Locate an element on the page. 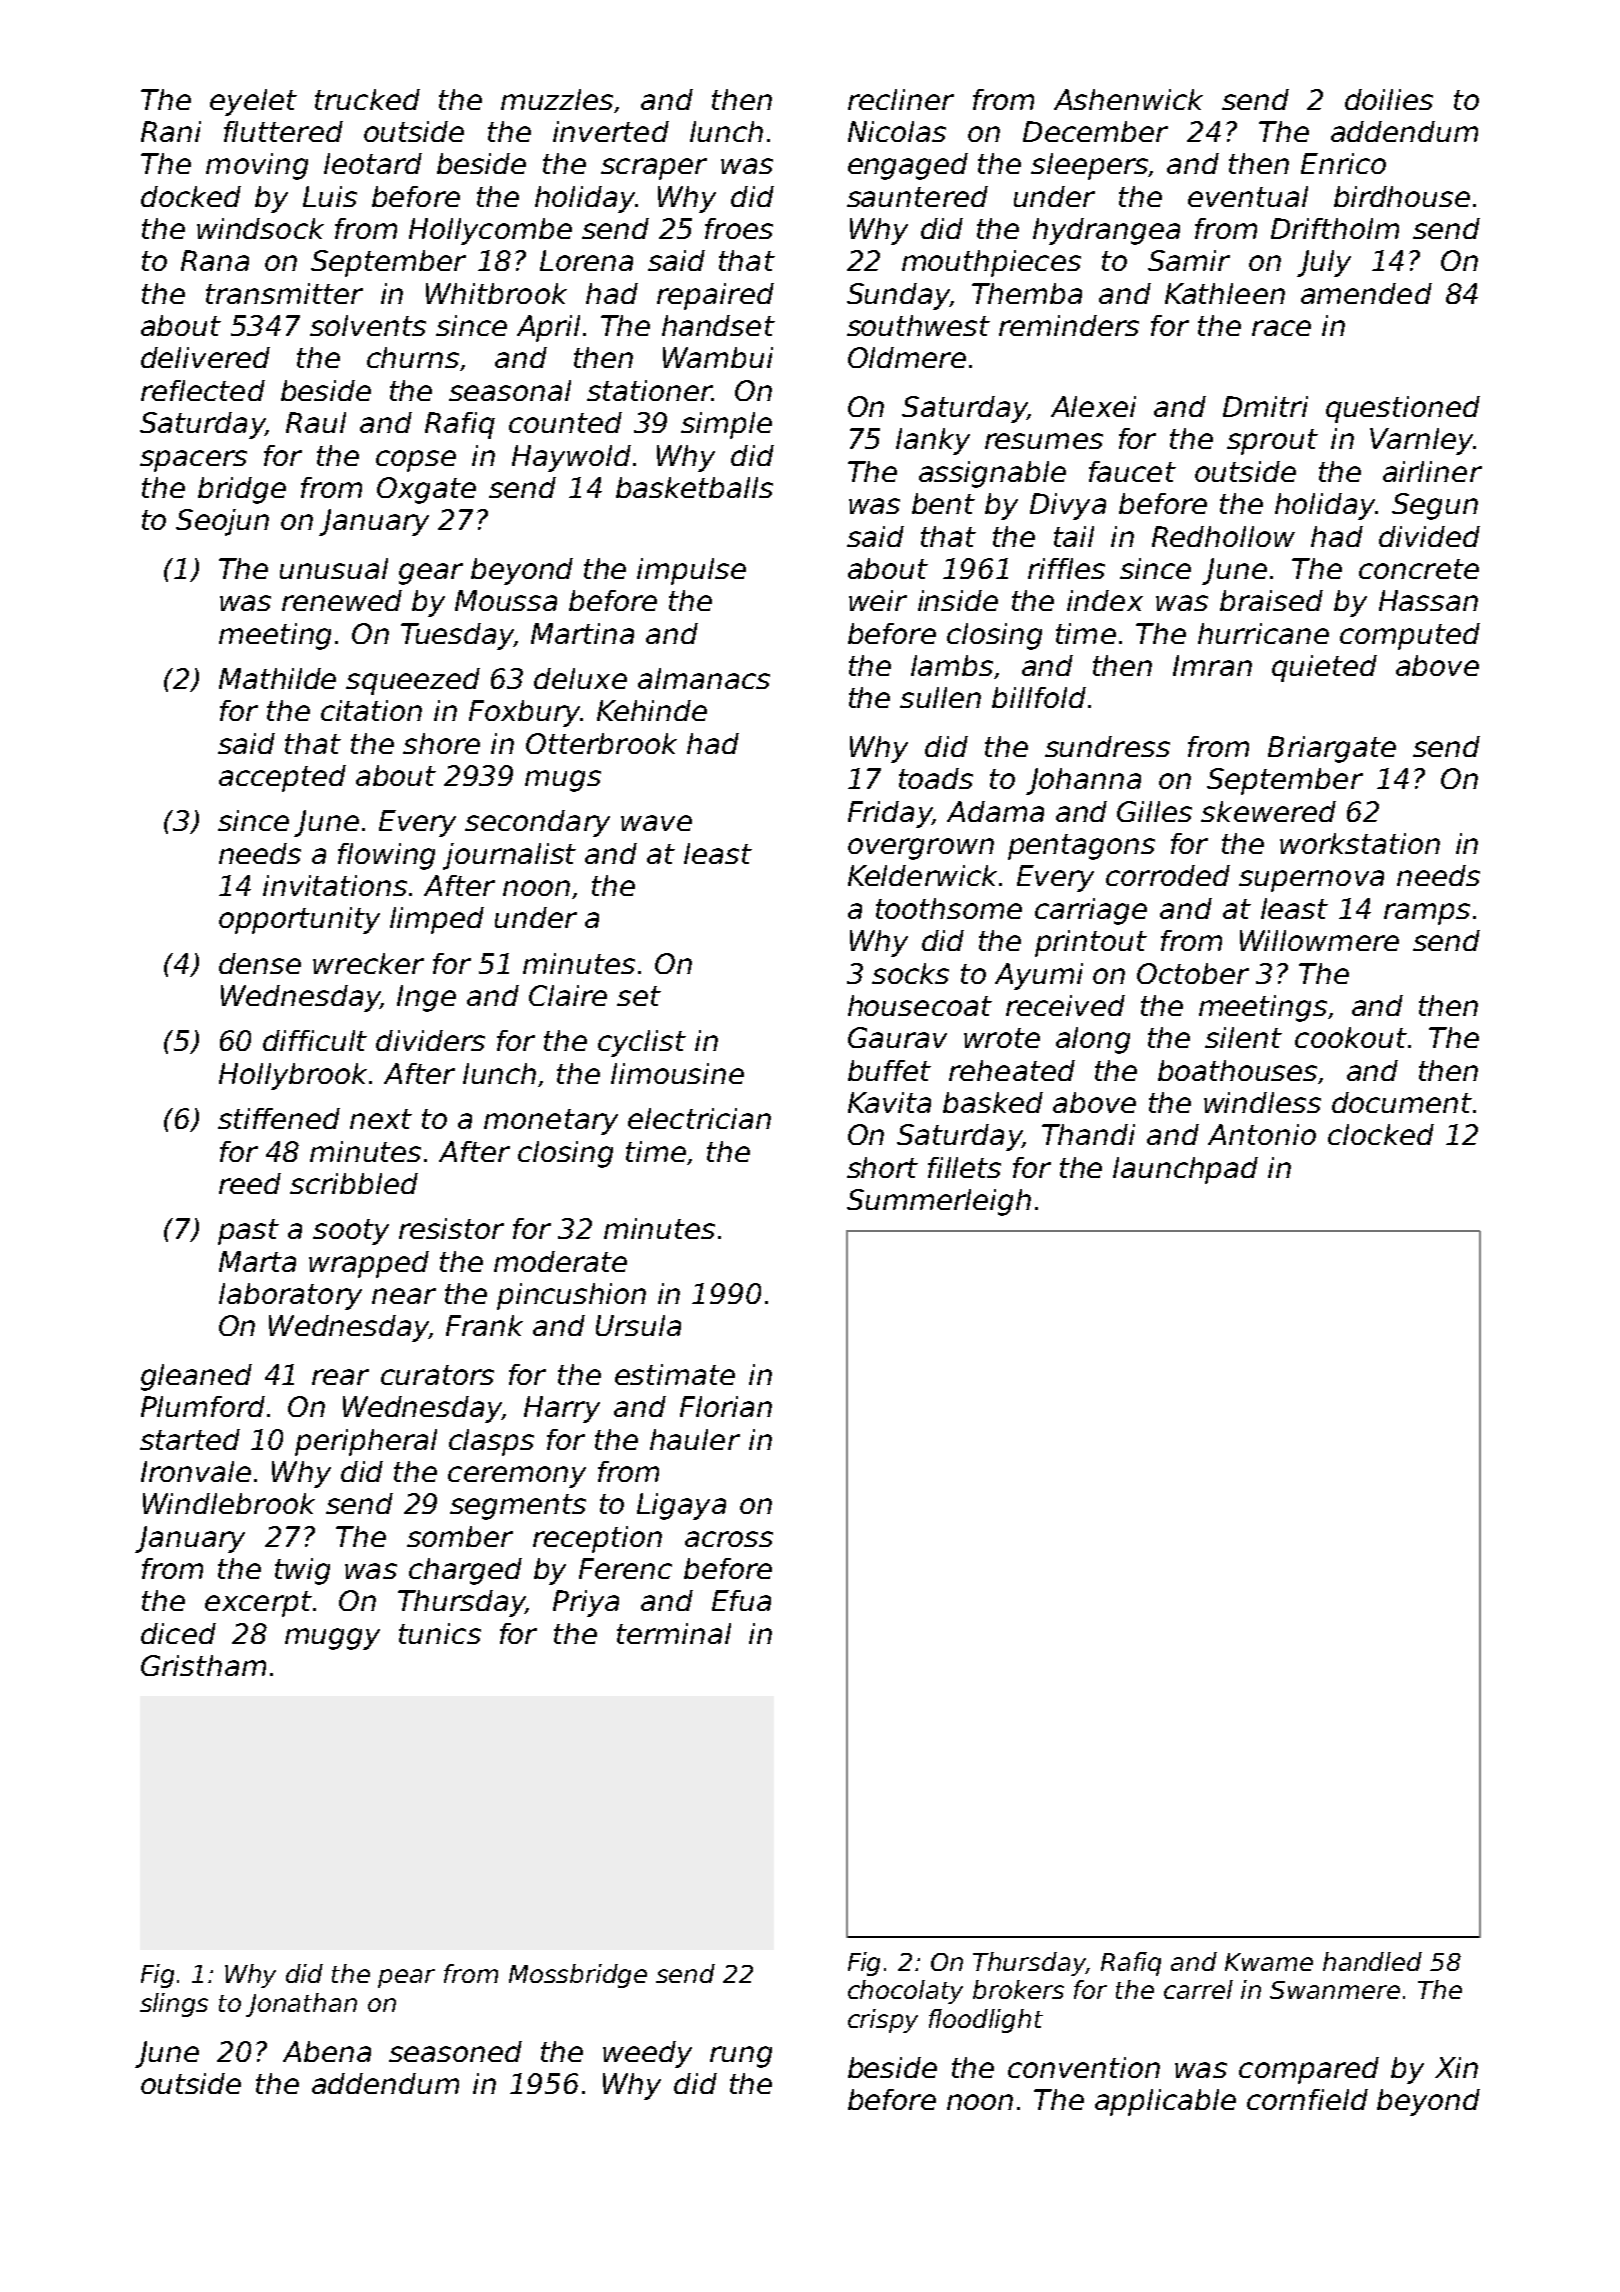 Image resolution: width=1620 pixels, height=2292 pixels. Dmitri is located at coordinates (1265, 406).
